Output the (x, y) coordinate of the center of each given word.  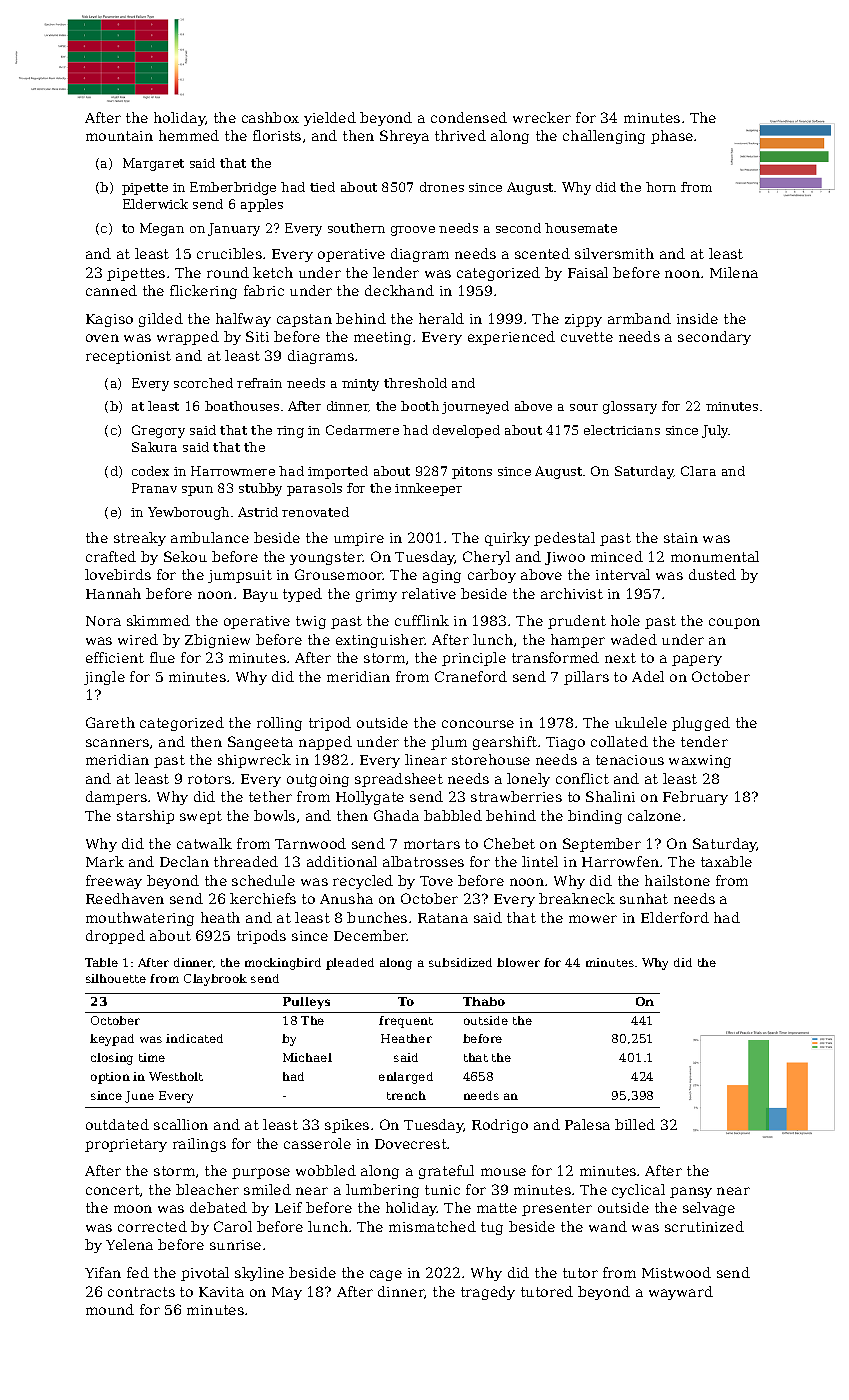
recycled (363, 882)
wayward (681, 1293)
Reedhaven (125, 898)
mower (593, 919)
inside (697, 318)
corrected (152, 1226)
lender (396, 272)
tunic (442, 1190)
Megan (162, 229)
